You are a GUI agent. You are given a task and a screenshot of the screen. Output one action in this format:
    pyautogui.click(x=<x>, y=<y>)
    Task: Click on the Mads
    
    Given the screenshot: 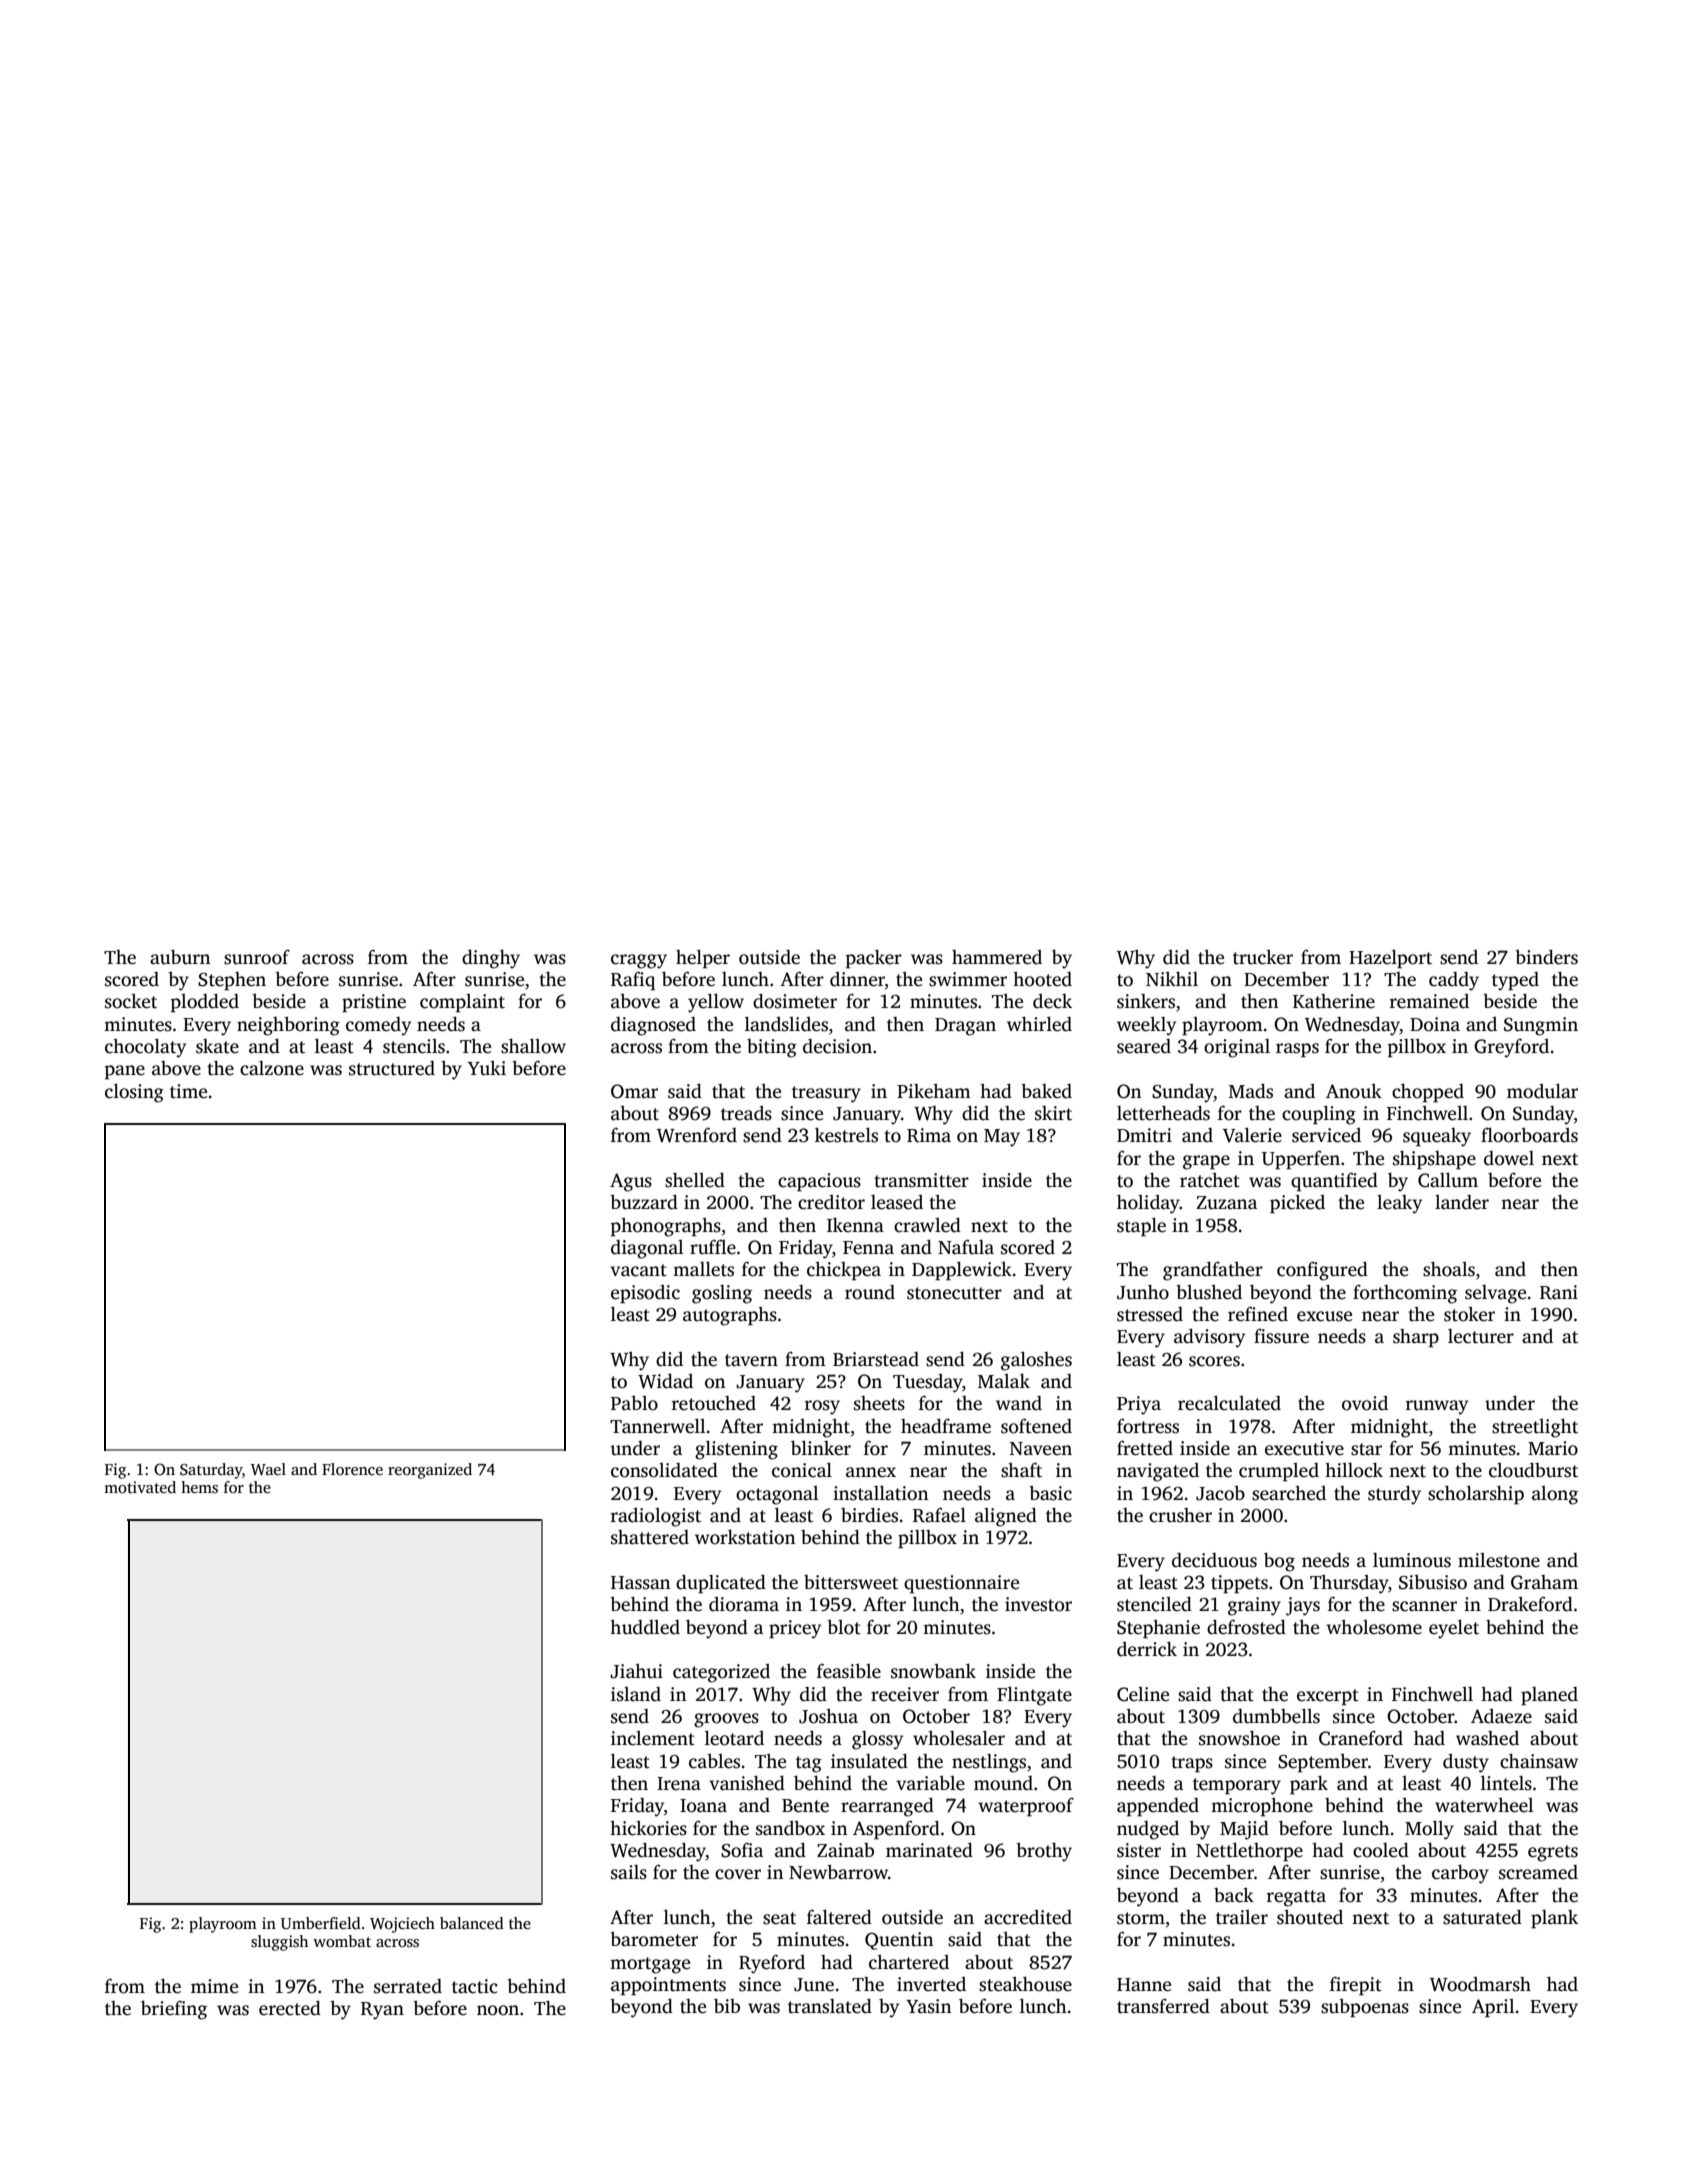 What is the action you would take?
    pyautogui.click(x=1251, y=1091)
